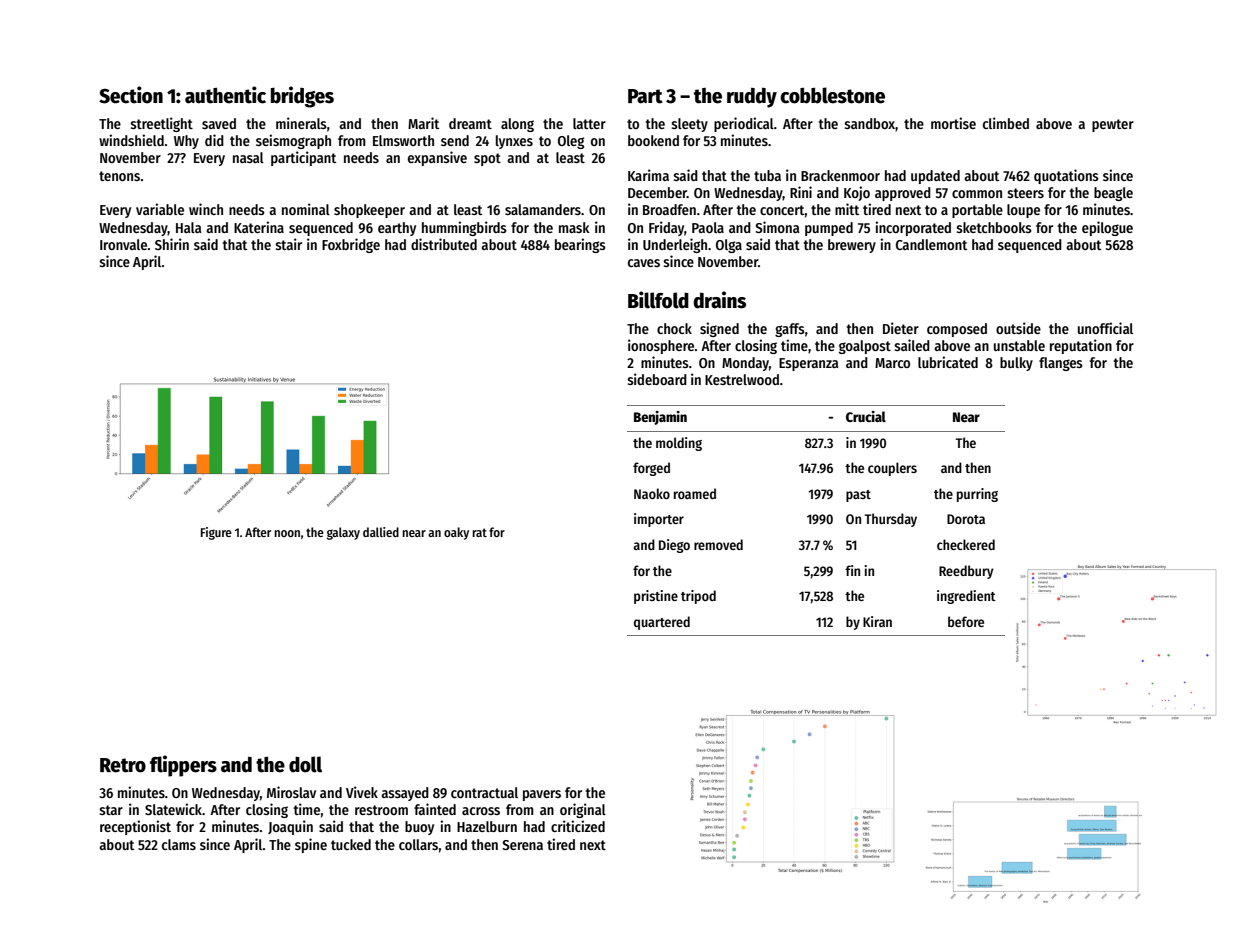  What do you see at coordinates (343, 533) in the screenshot?
I see `galaxy` at bounding box center [343, 533].
